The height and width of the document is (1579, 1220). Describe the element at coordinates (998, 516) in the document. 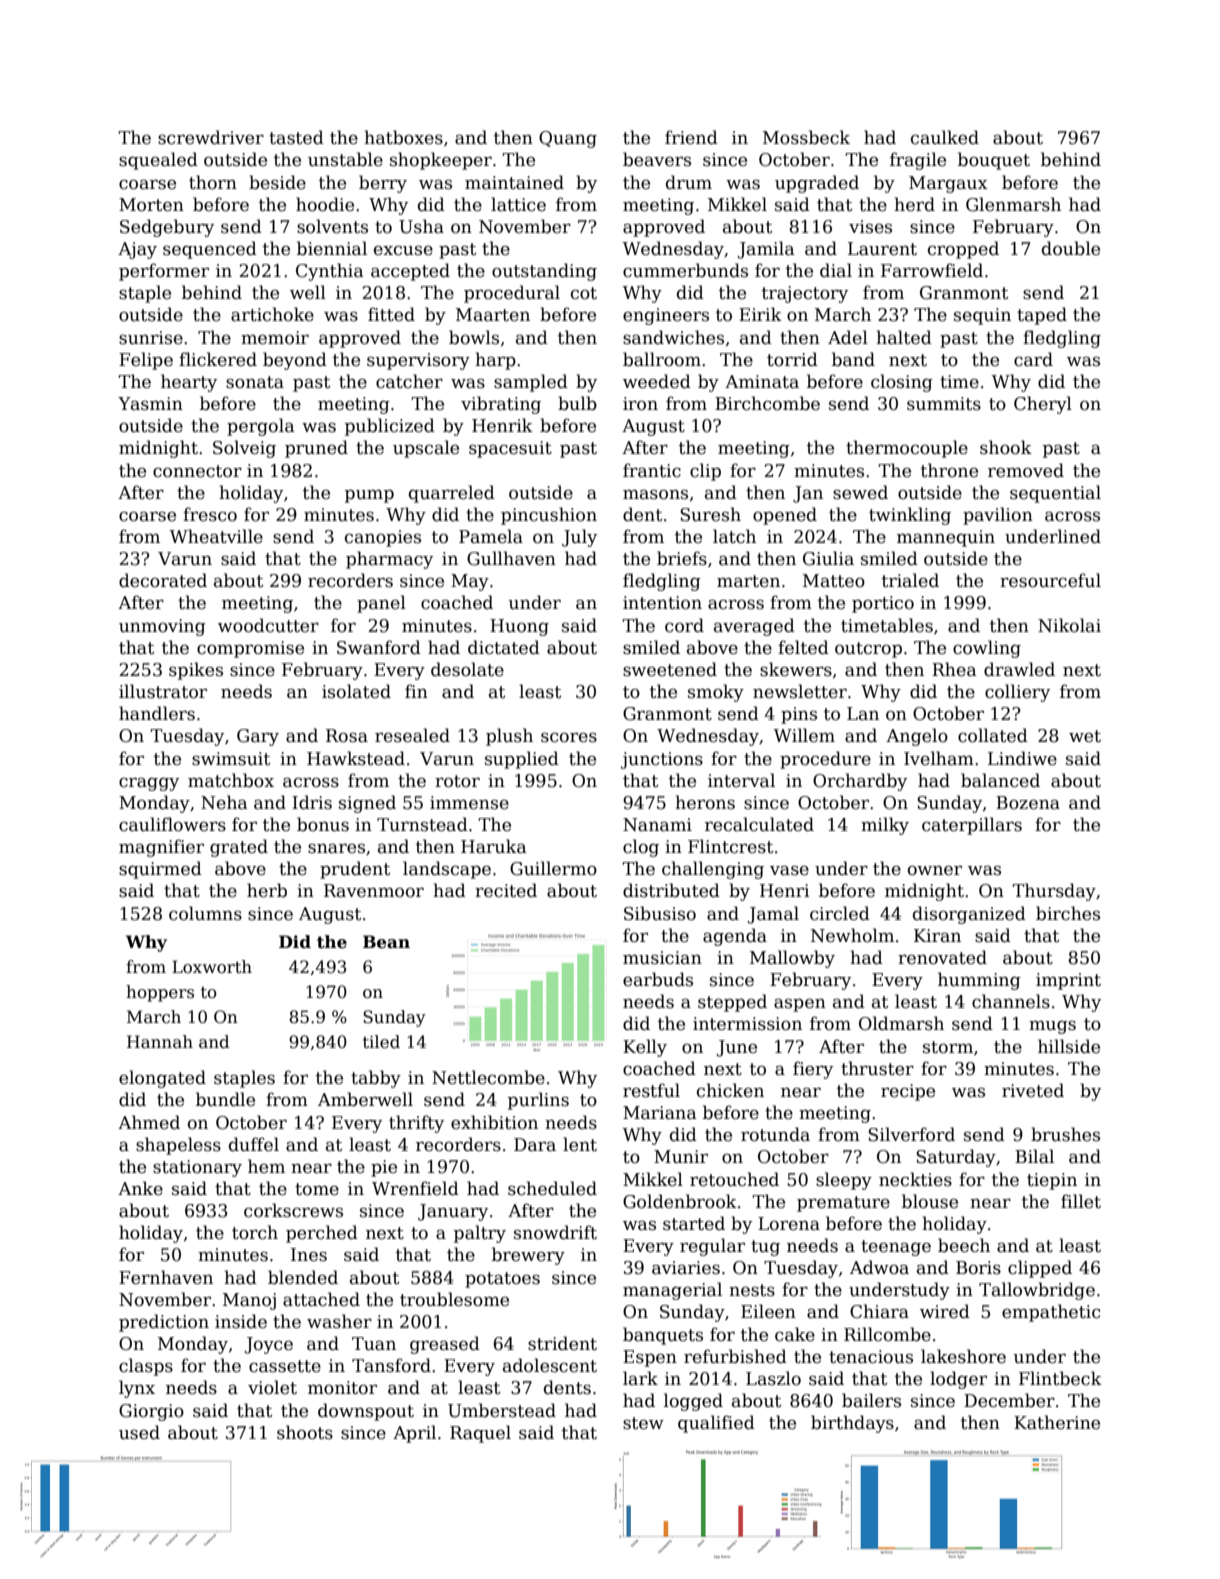

I see `pavilion` at that location.
